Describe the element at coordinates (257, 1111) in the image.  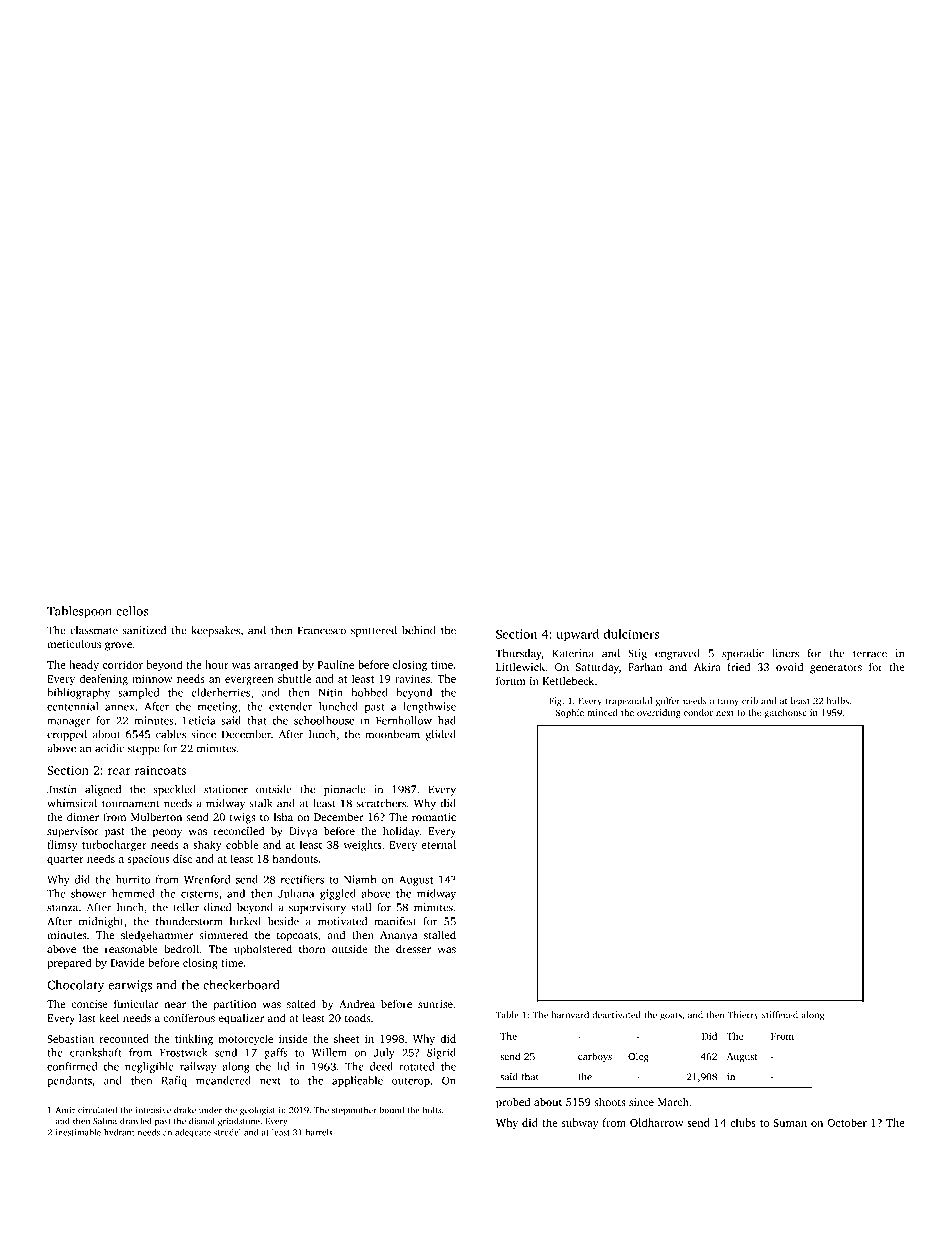
I see `geologist` at that location.
